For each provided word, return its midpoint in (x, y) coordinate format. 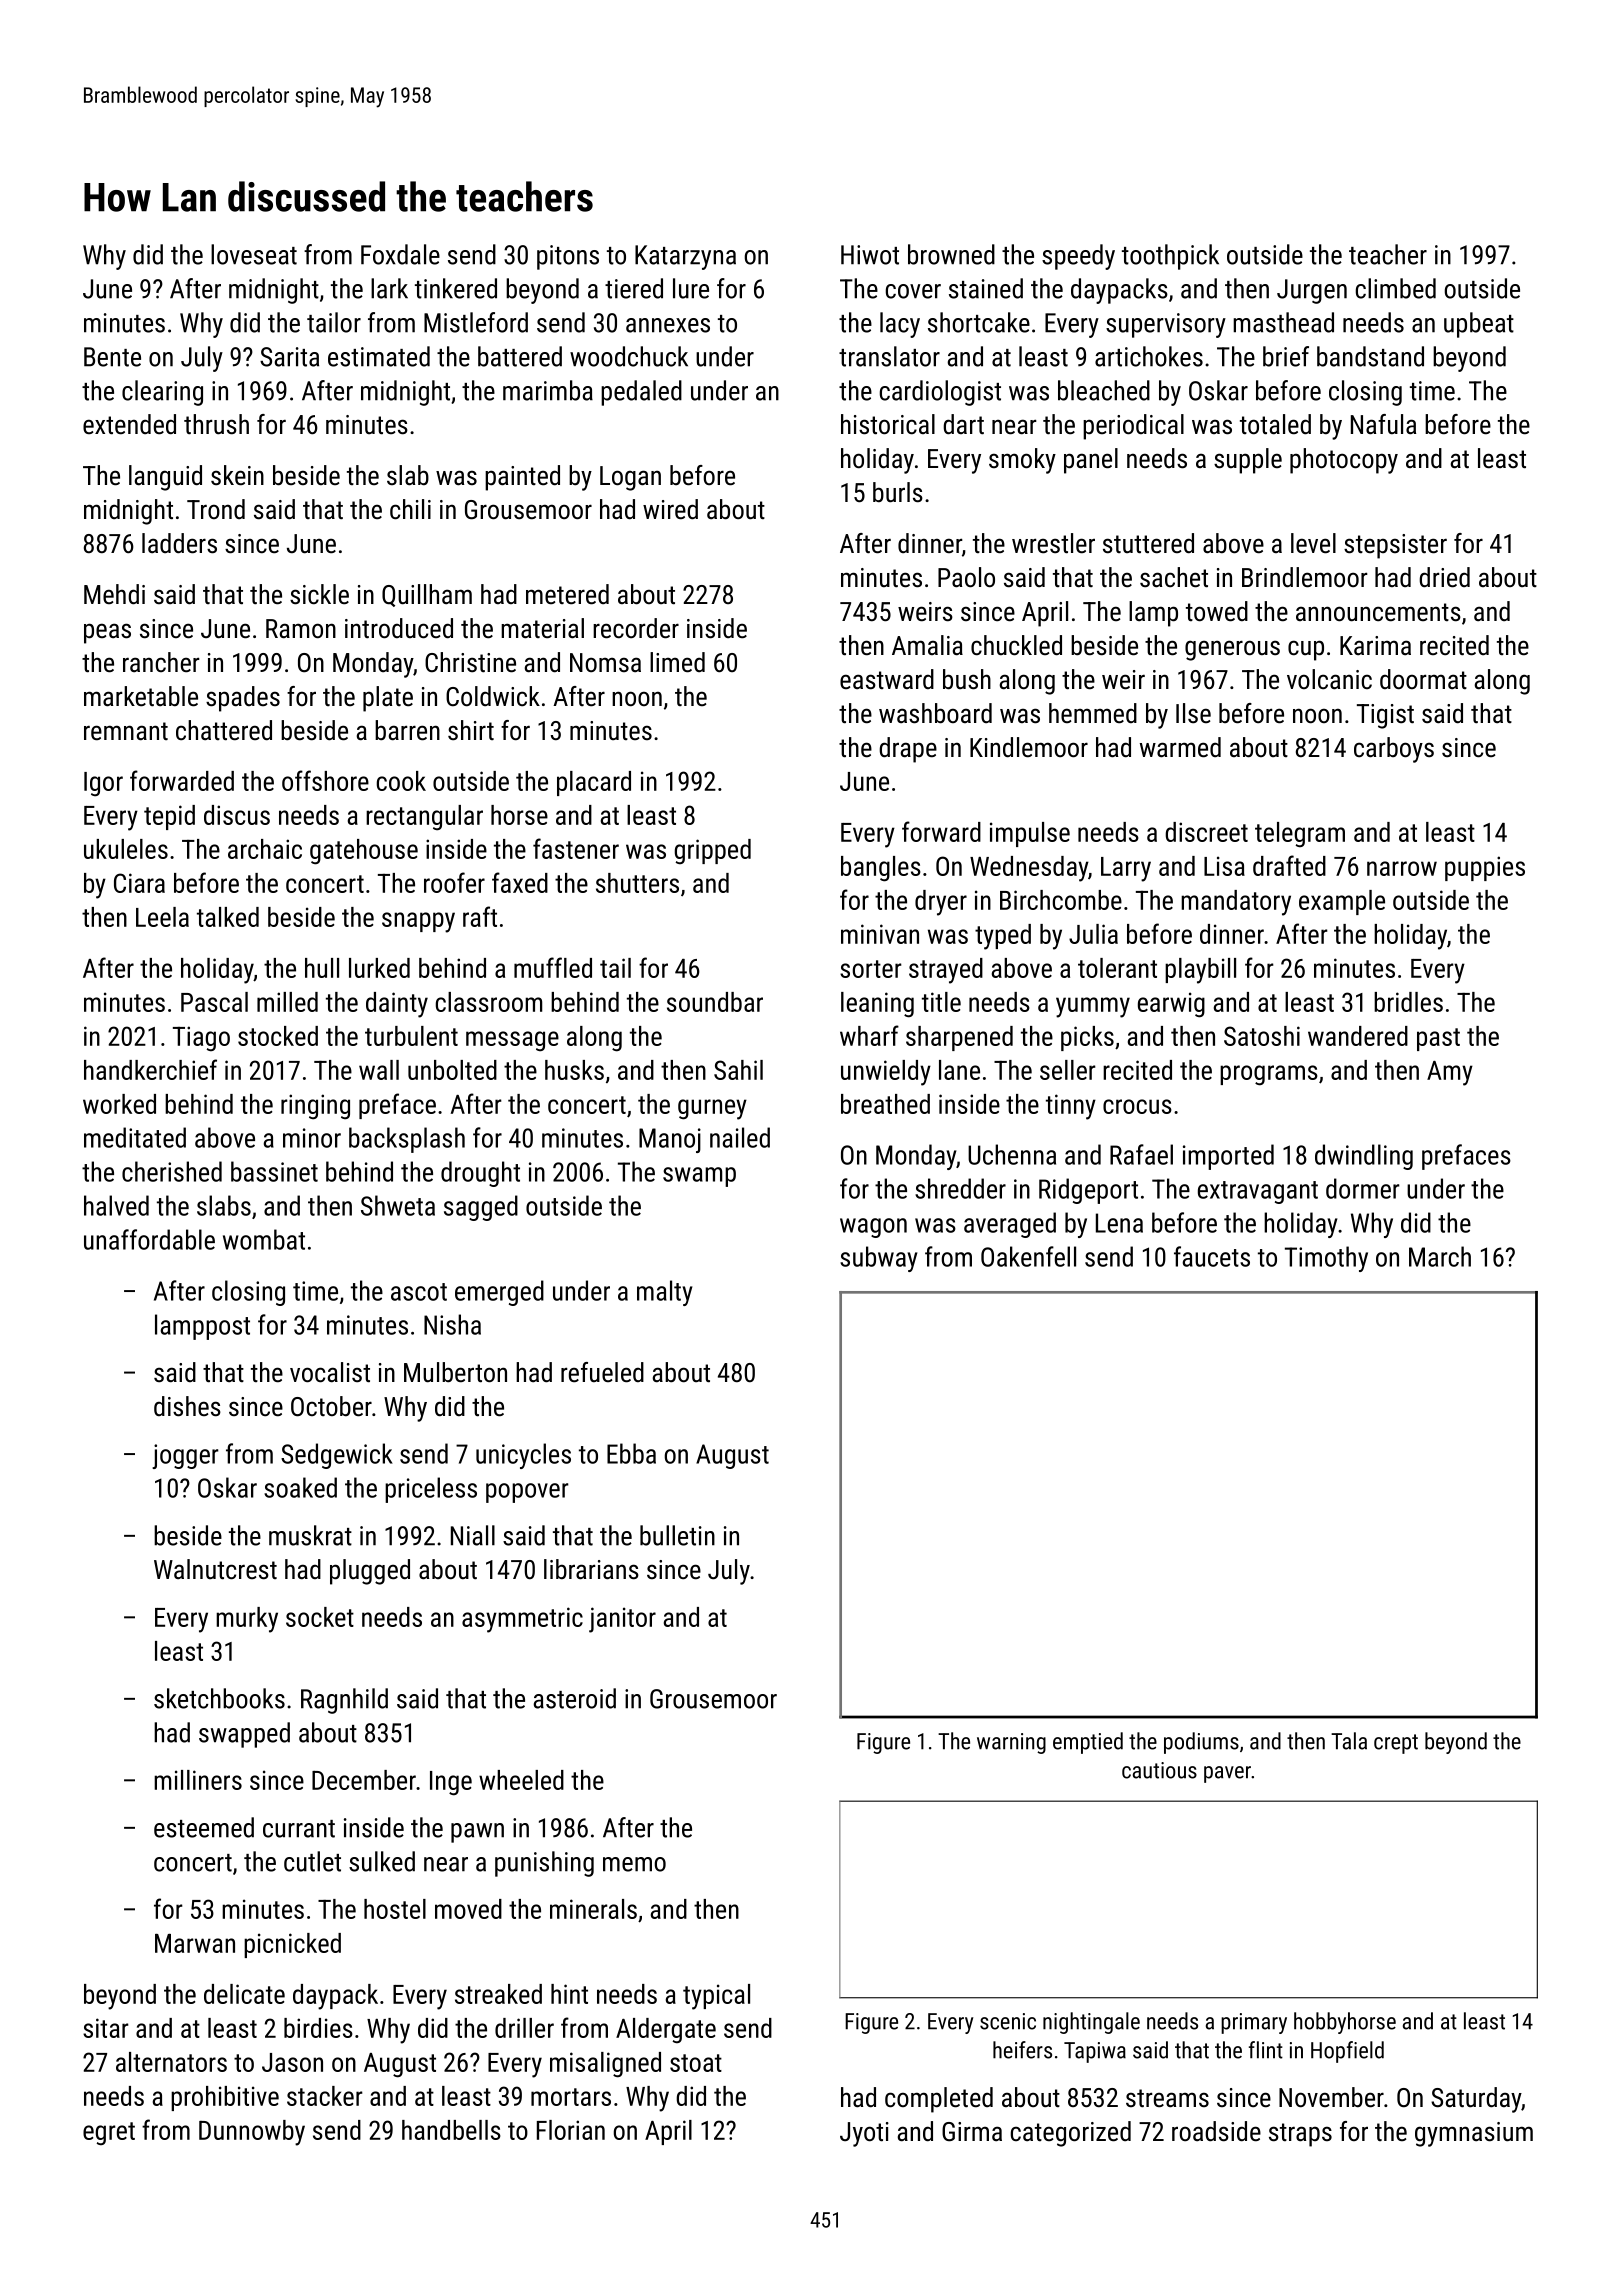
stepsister (1395, 546)
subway (878, 1259)
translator (889, 356)
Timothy (1326, 1259)
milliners (198, 1780)
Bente (112, 357)
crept (1396, 1744)
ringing (315, 1107)
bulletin (677, 1535)
